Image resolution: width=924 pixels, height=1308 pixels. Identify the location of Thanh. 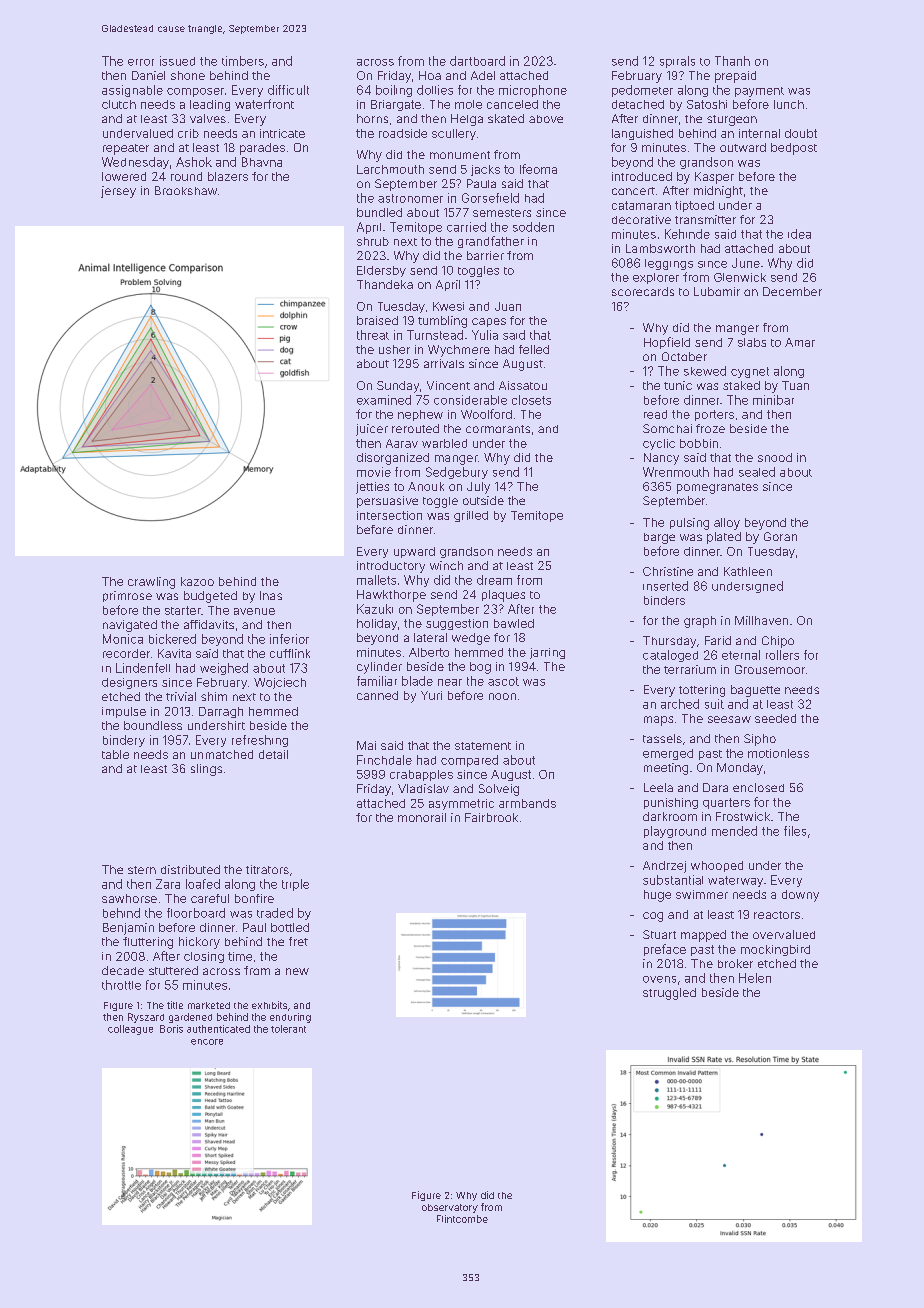
(732, 61).
